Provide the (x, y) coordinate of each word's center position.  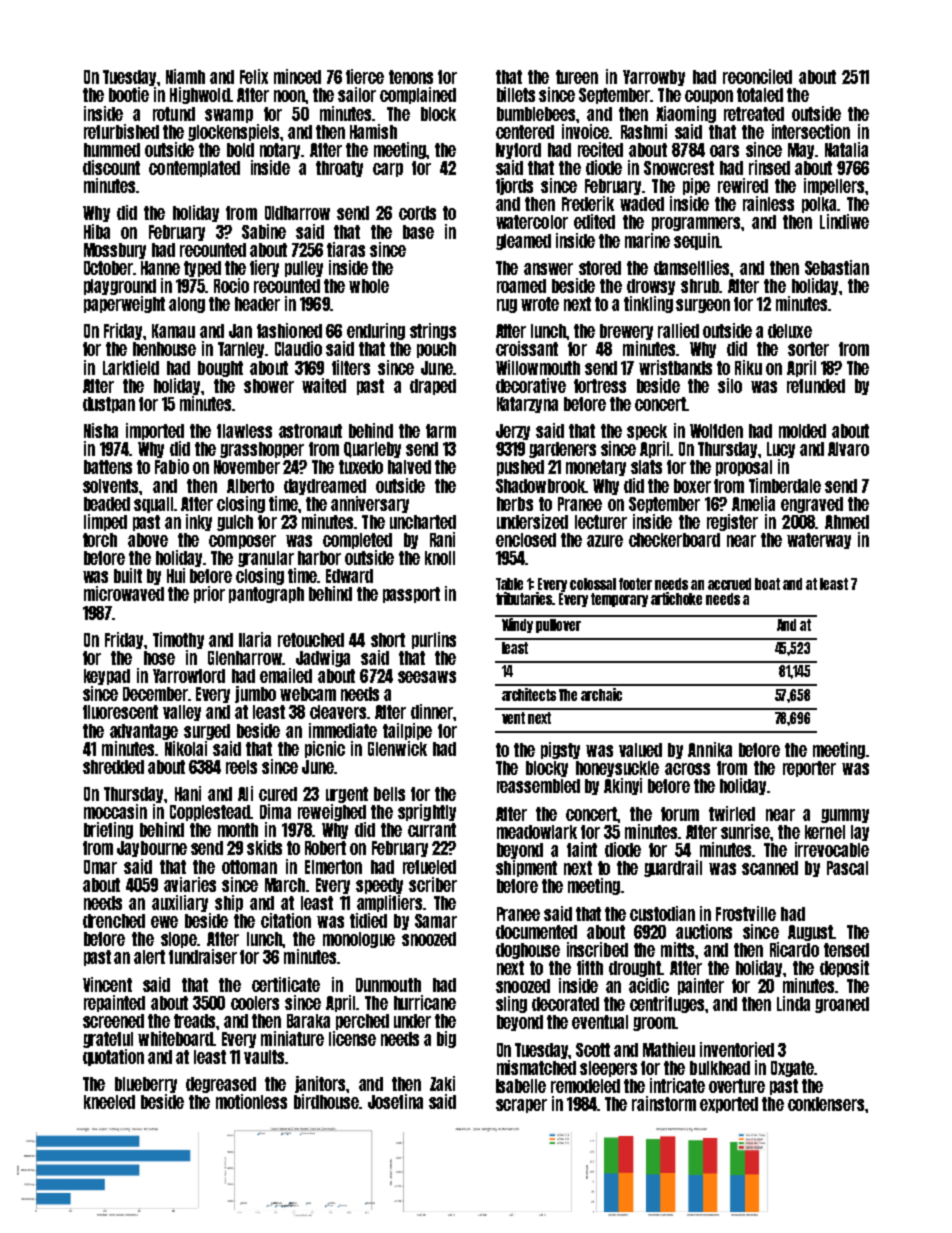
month (238, 830)
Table (509, 584)
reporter (809, 769)
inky (199, 522)
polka (819, 205)
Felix (254, 76)
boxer (692, 486)
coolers (255, 1003)
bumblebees (536, 114)
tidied (368, 920)
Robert (325, 848)
